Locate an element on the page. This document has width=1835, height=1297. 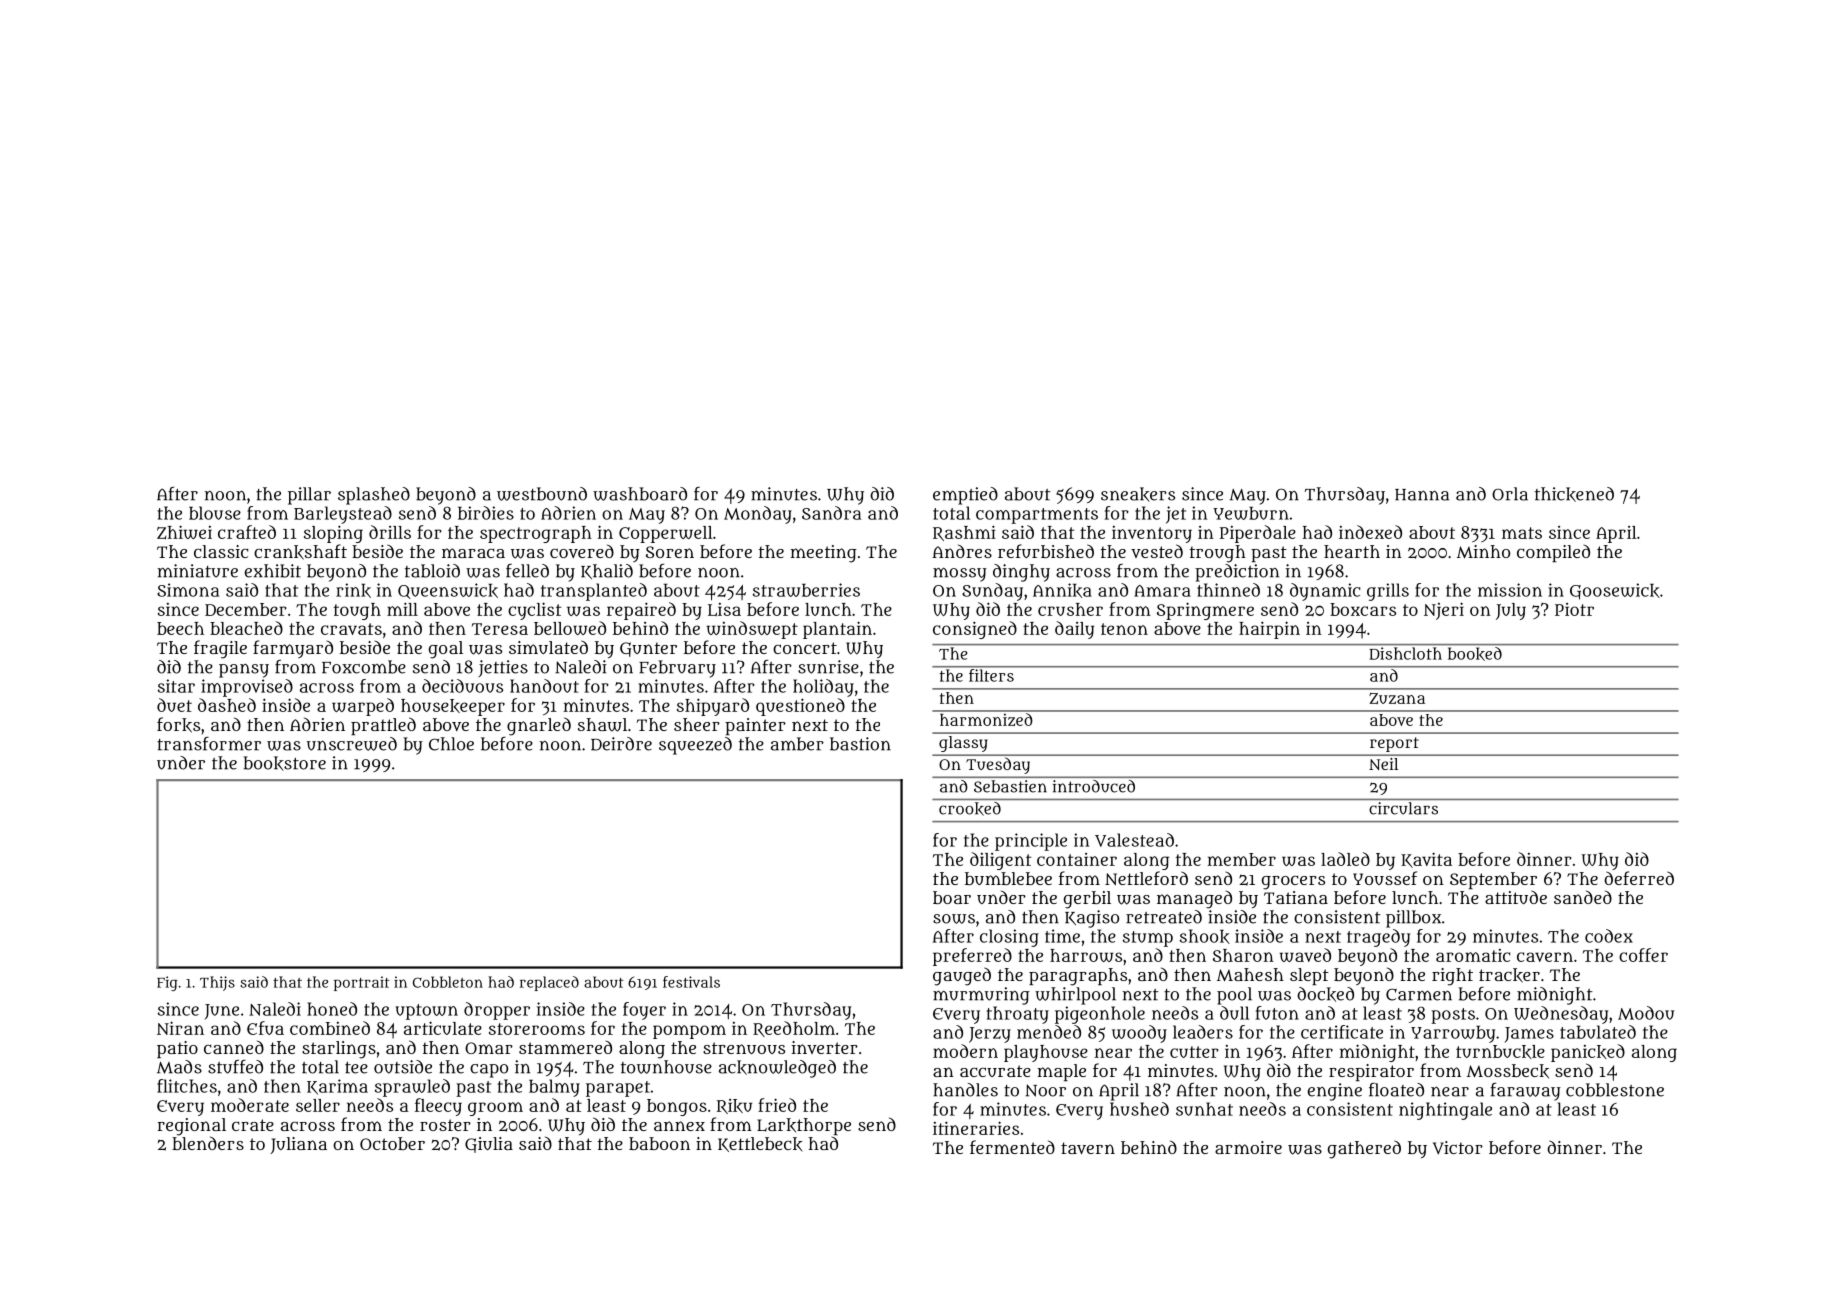
windswept is located at coordinates (752, 630).
